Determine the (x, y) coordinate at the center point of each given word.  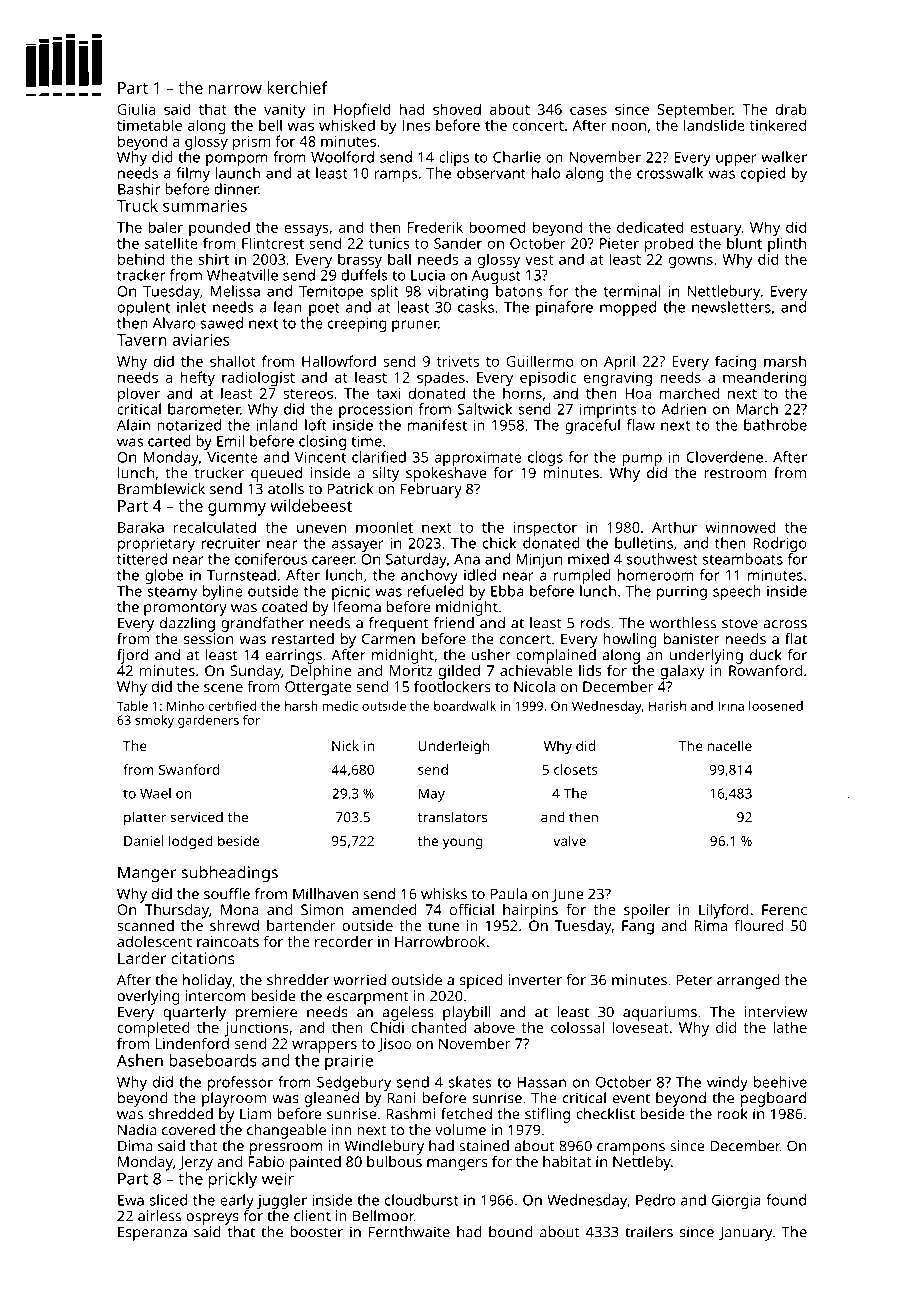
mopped (628, 308)
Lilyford (724, 911)
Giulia (136, 109)
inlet (191, 307)
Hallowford (339, 361)
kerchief (297, 87)
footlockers (452, 686)
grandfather (262, 624)
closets (575, 769)
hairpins (530, 911)
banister (691, 639)
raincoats (228, 941)
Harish (667, 706)
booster (317, 1232)
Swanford (189, 769)
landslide (714, 125)
